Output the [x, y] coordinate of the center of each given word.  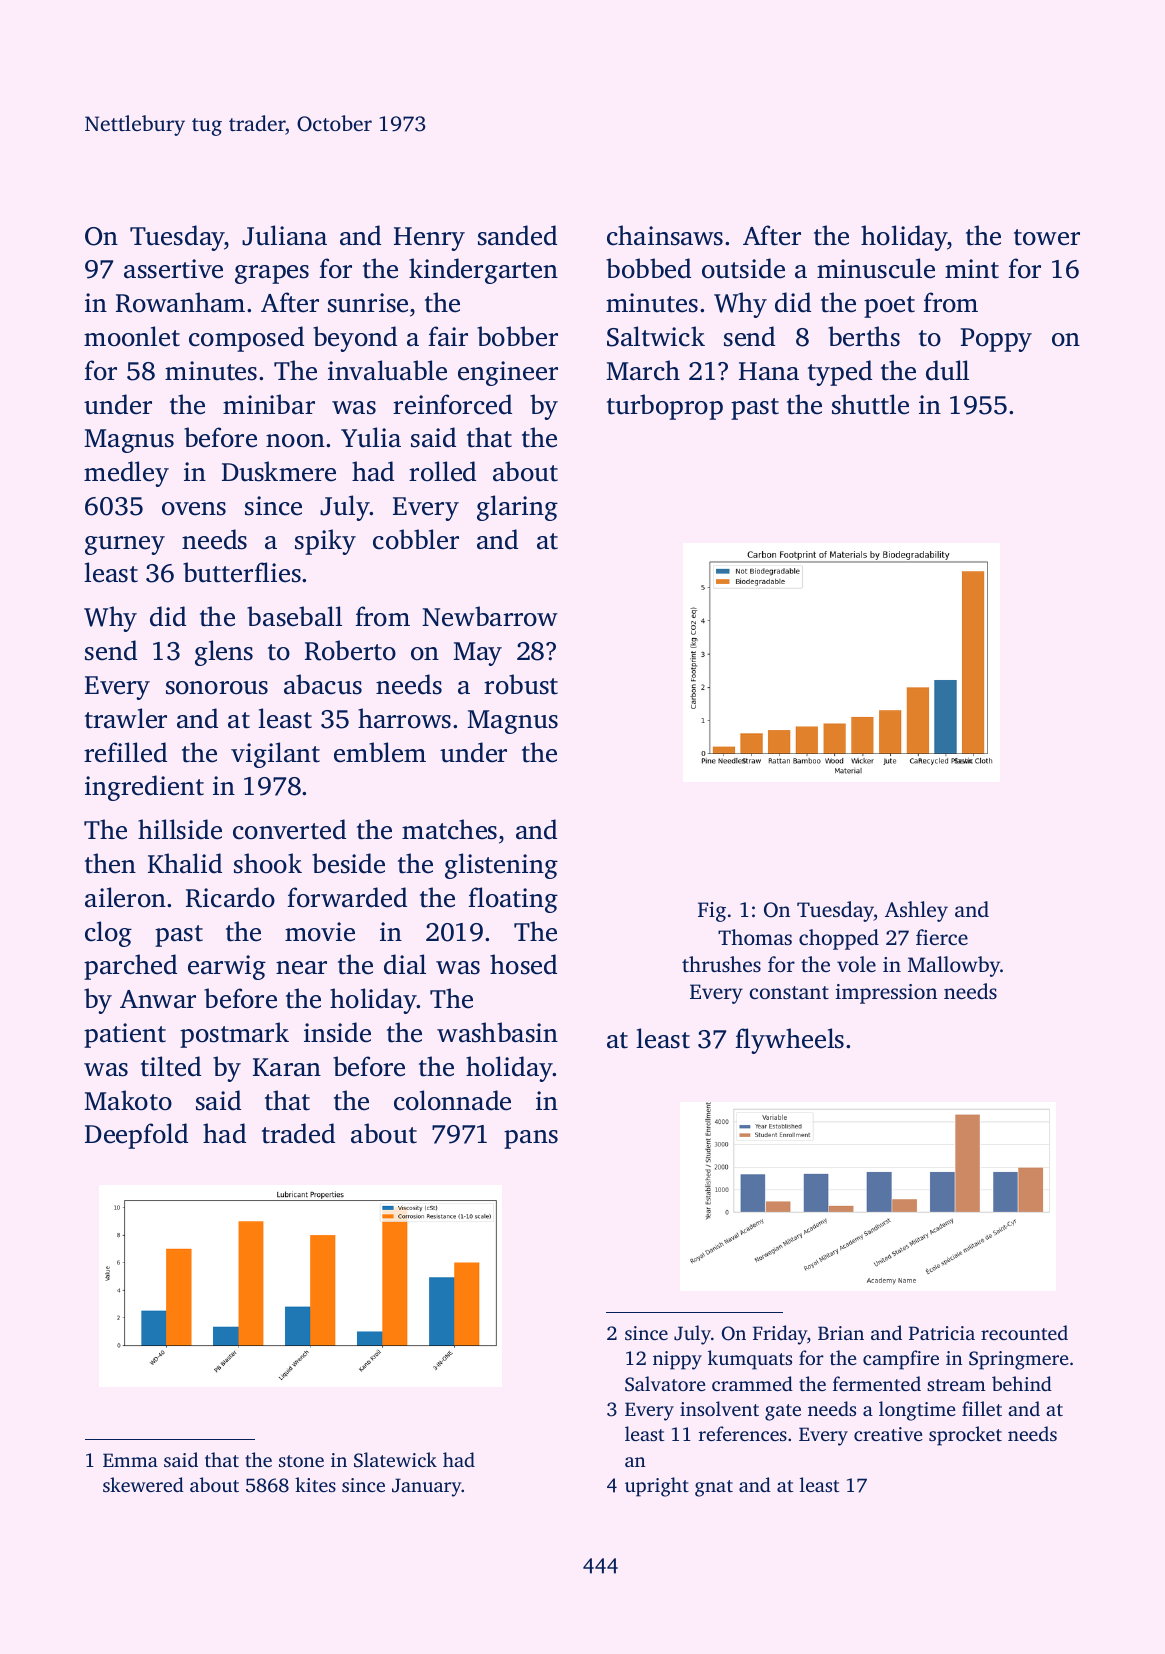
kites [315, 1484]
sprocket [965, 1436]
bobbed [648, 268]
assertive [173, 269]
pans [531, 1139]
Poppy [996, 340]
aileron [125, 897]
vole [856, 964]
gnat [714, 1488]
